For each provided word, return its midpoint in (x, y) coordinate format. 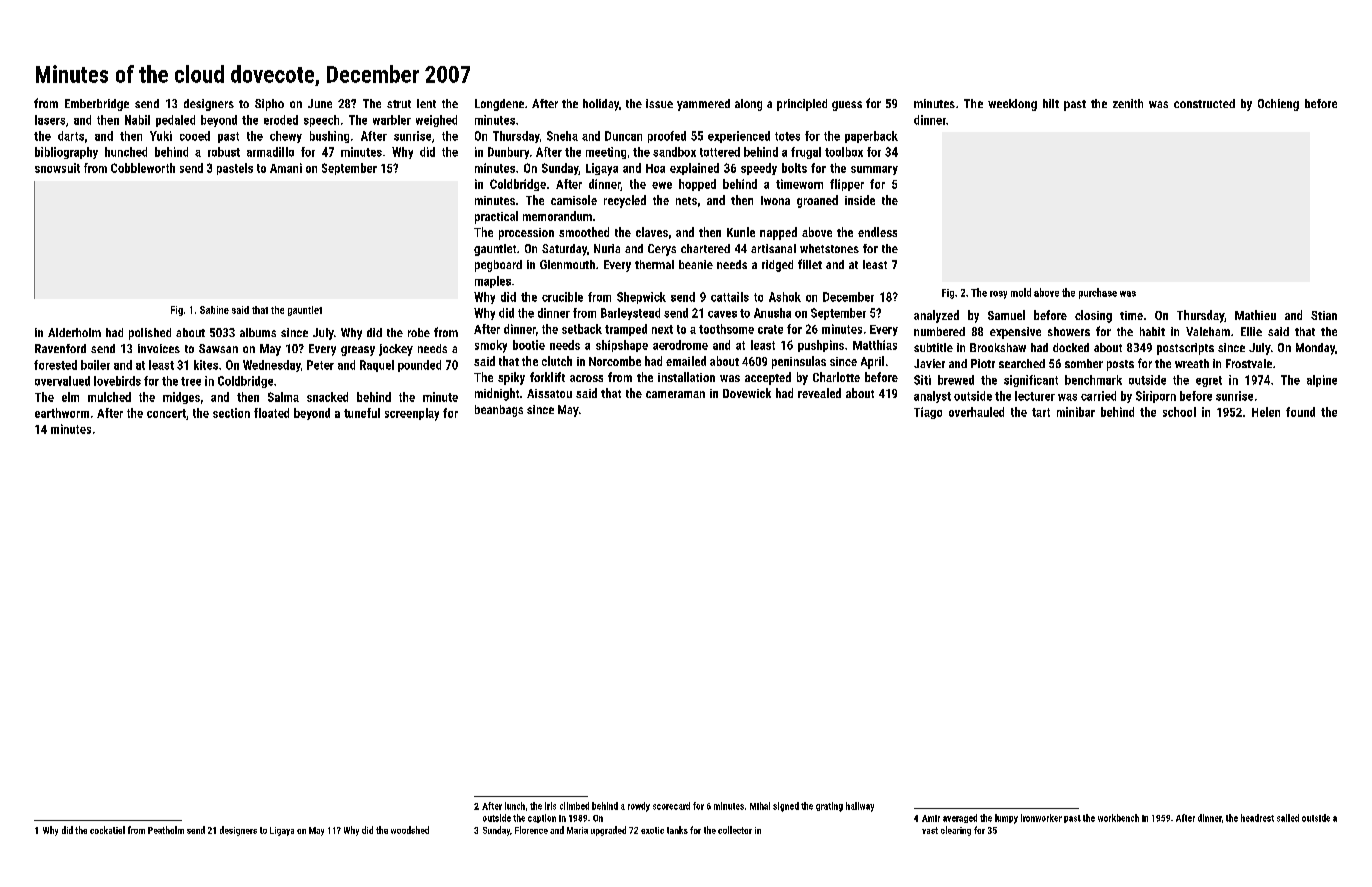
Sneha (562, 136)
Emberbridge (97, 105)
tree (191, 381)
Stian (1324, 315)
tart (1041, 412)
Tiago (928, 413)
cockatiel (107, 830)
